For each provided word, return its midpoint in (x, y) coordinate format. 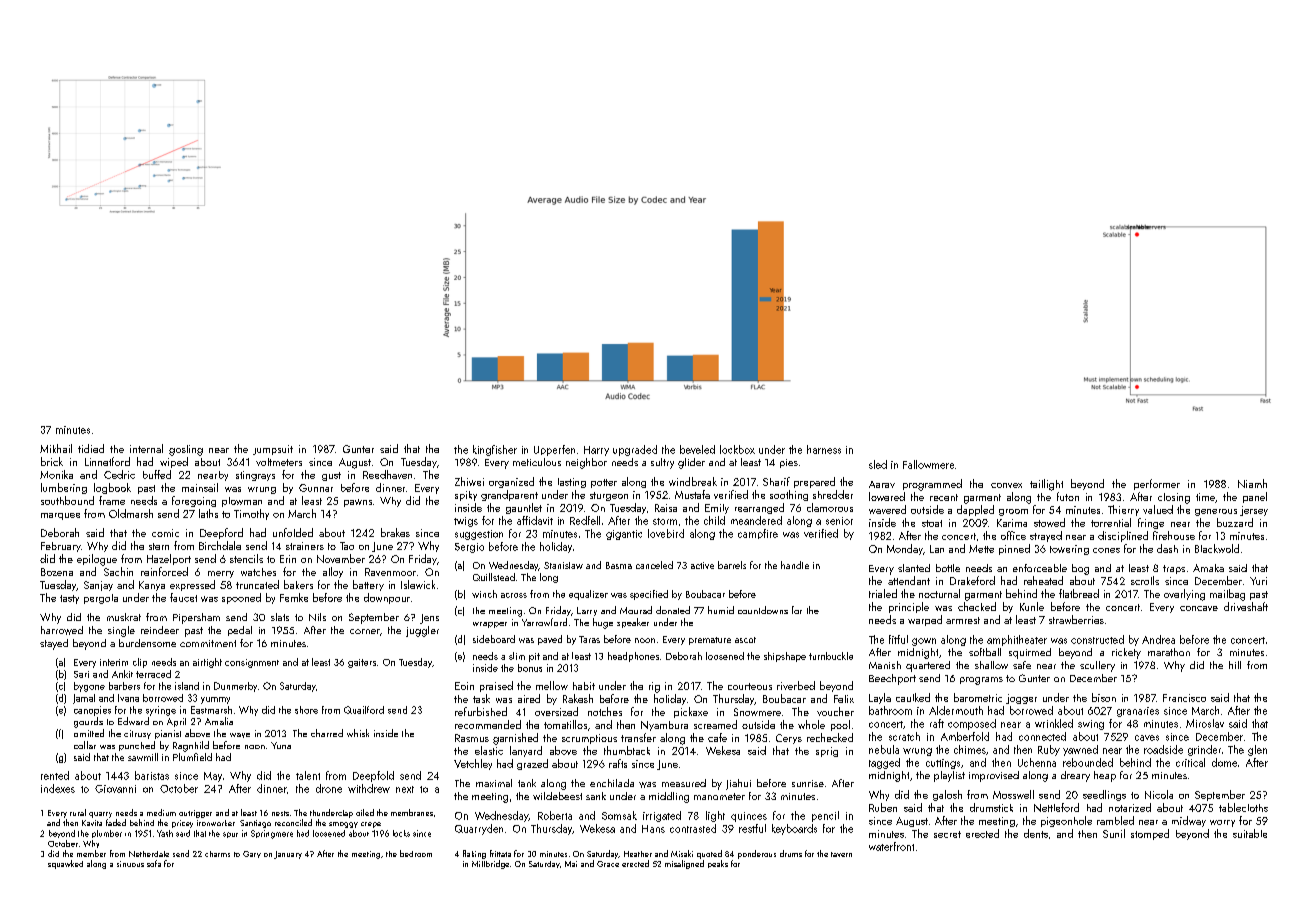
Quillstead (494, 577)
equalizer (588, 595)
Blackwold (1217, 548)
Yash (165, 833)
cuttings (943, 764)
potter (604, 483)
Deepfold (373, 776)
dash (1167, 548)
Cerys (789, 739)
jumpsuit (273, 450)
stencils (246, 558)
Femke (294, 597)
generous (1216, 512)
